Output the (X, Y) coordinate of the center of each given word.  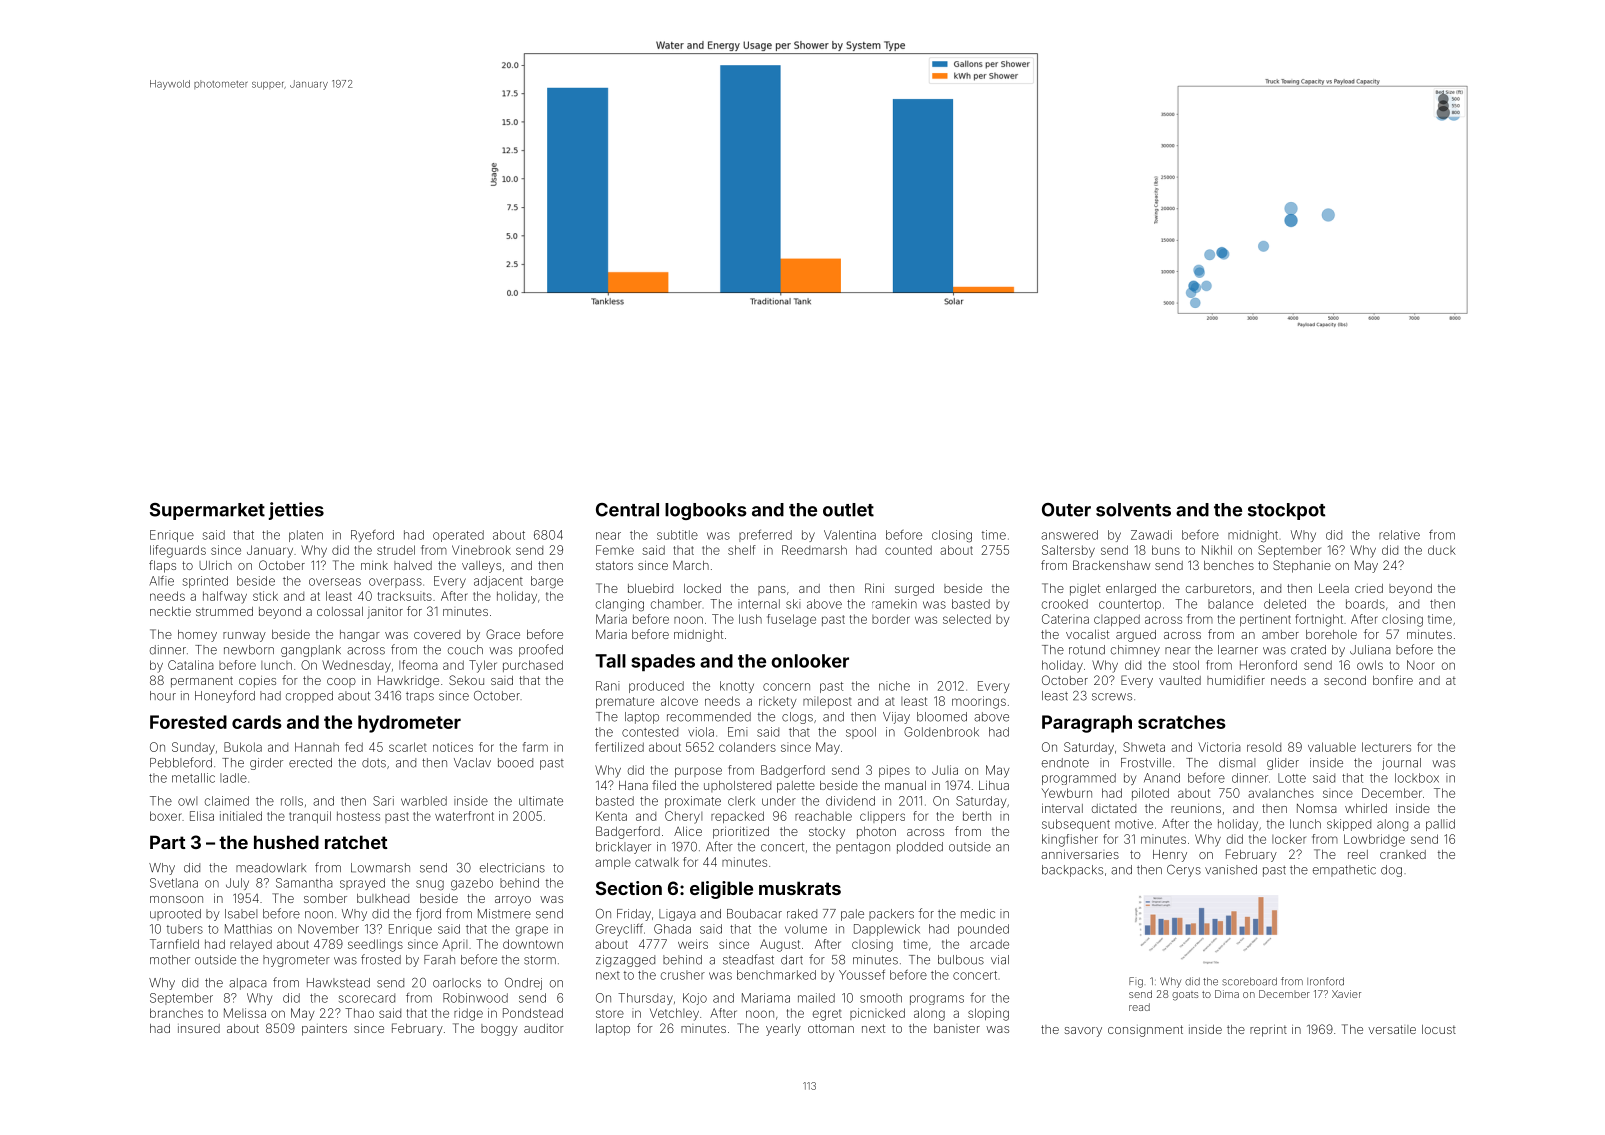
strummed (224, 611)
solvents (1133, 510)
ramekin (894, 604)
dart (792, 960)
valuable (1332, 747)
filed (664, 785)
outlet (848, 510)
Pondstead (533, 1013)
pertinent (1265, 620)
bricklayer (623, 848)
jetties (296, 511)
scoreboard (1249, 981)
